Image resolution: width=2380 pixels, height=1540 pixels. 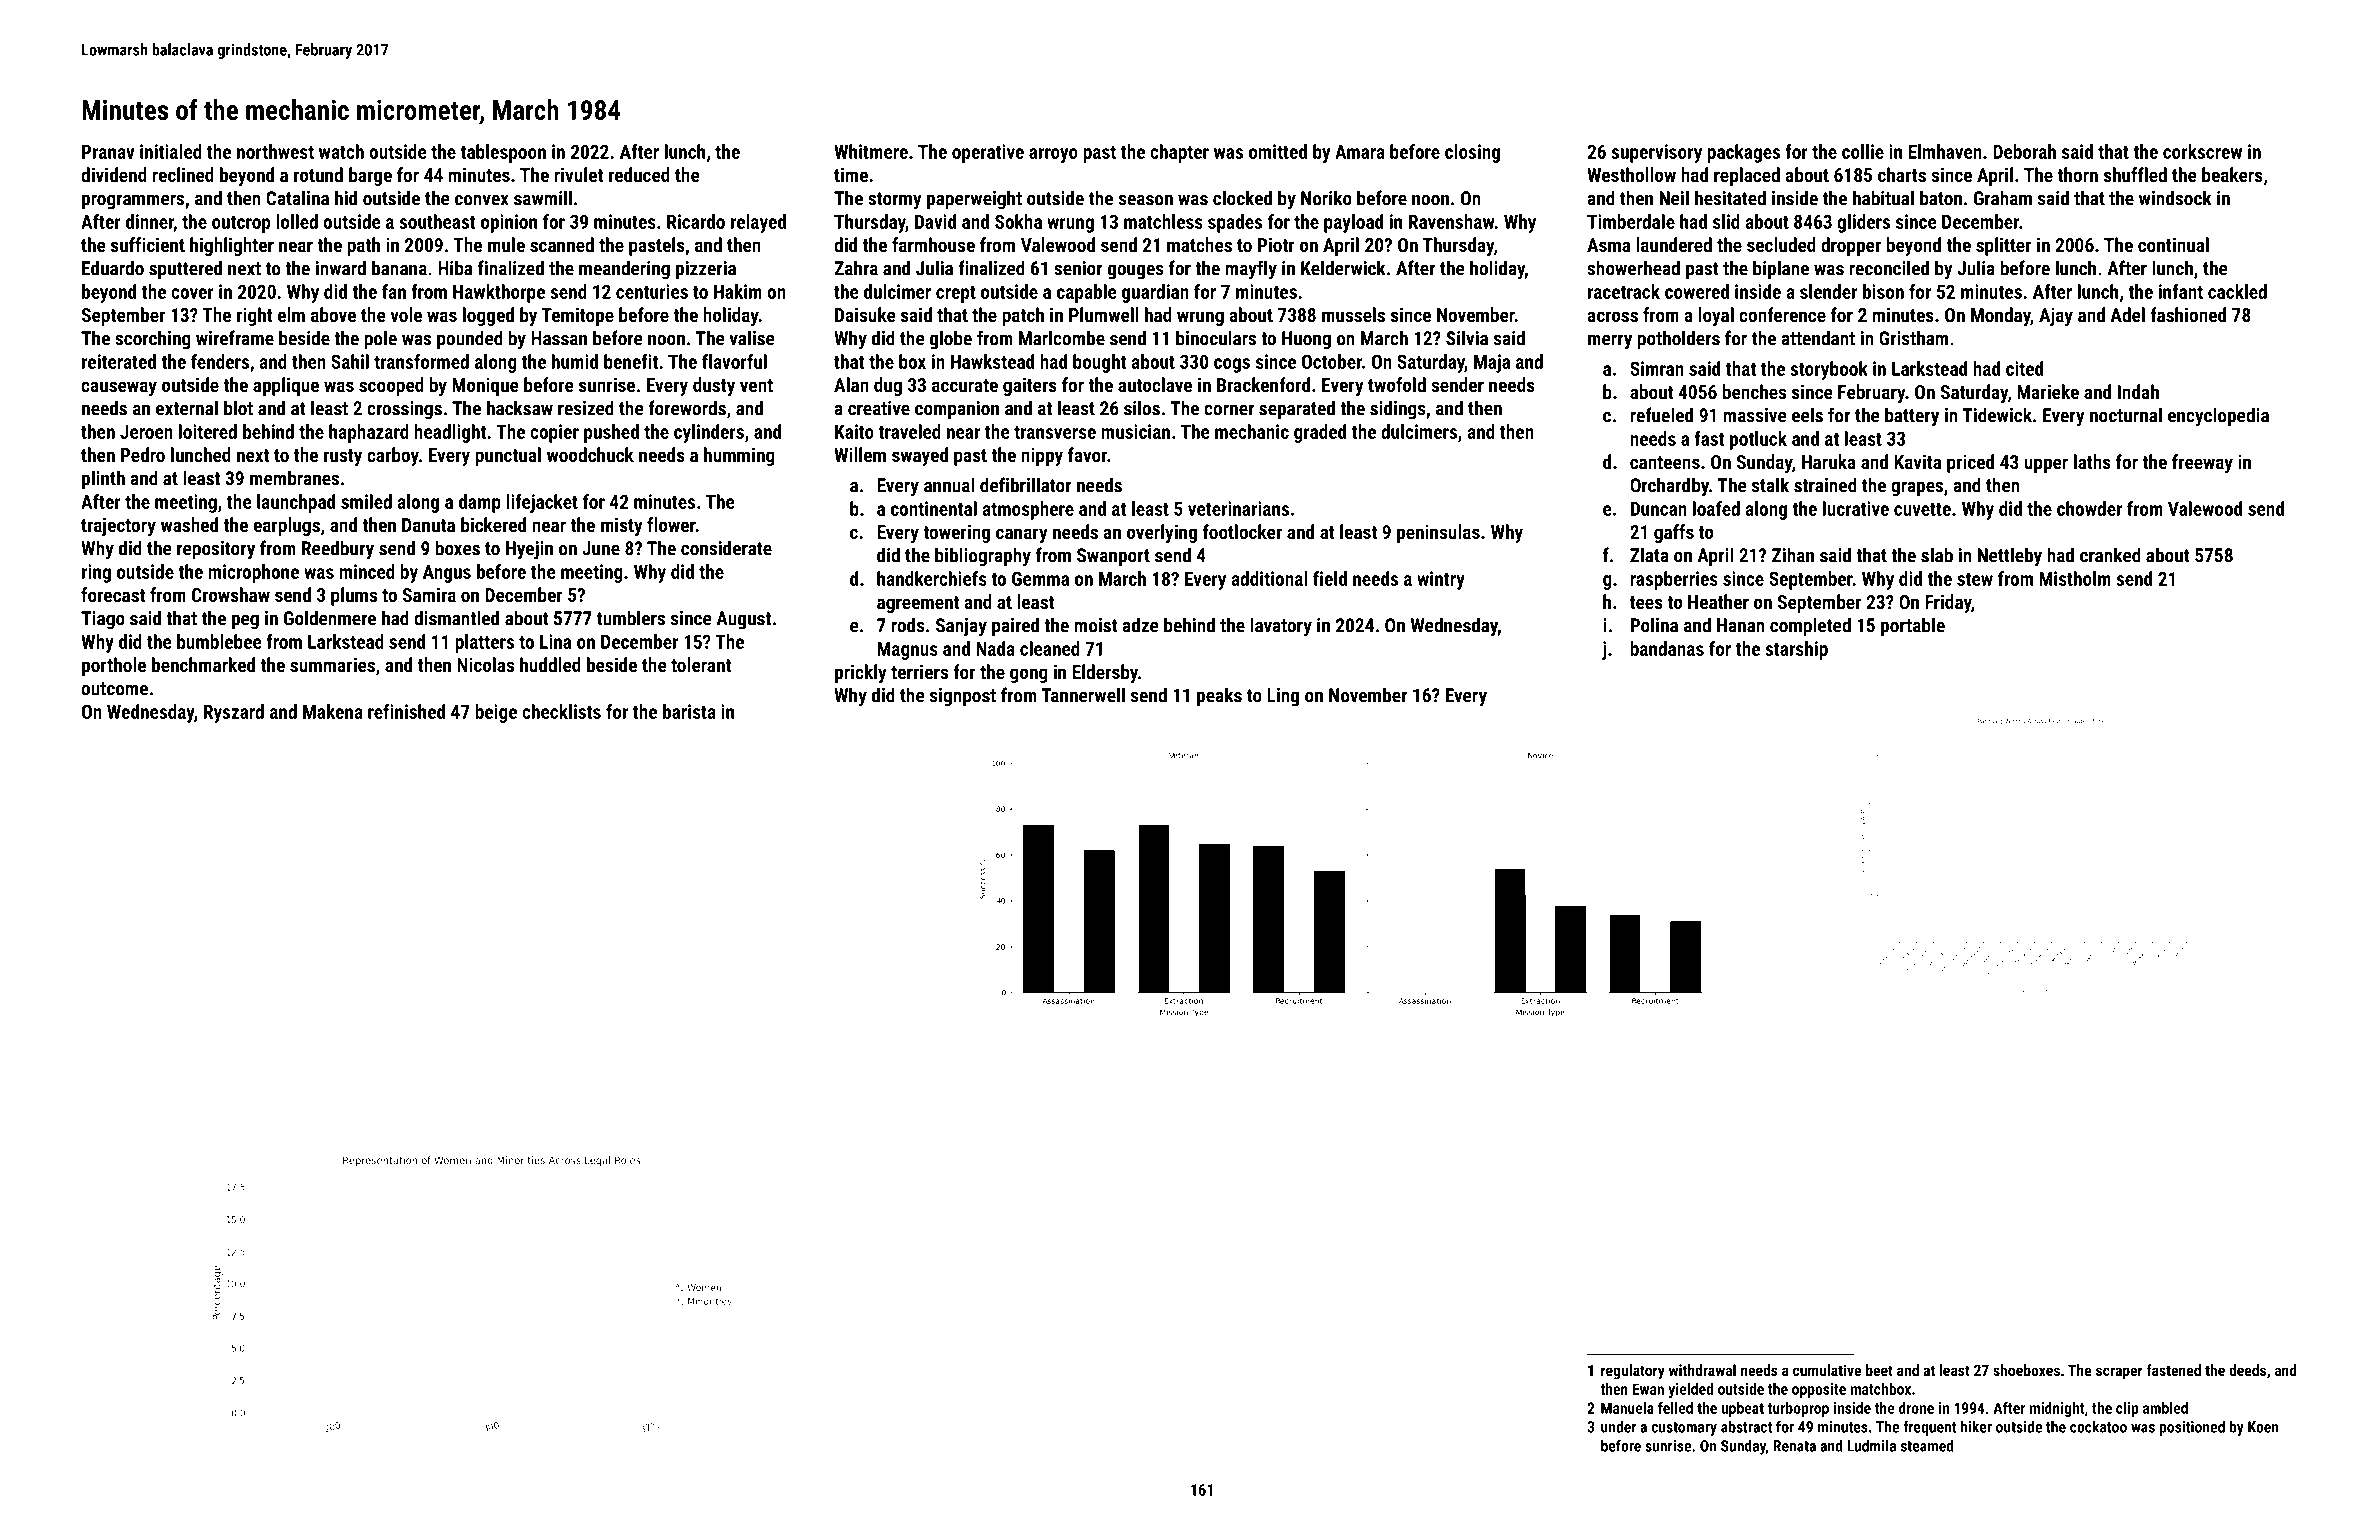 I want to click on Silvia, so click(x=1467, y=338).
